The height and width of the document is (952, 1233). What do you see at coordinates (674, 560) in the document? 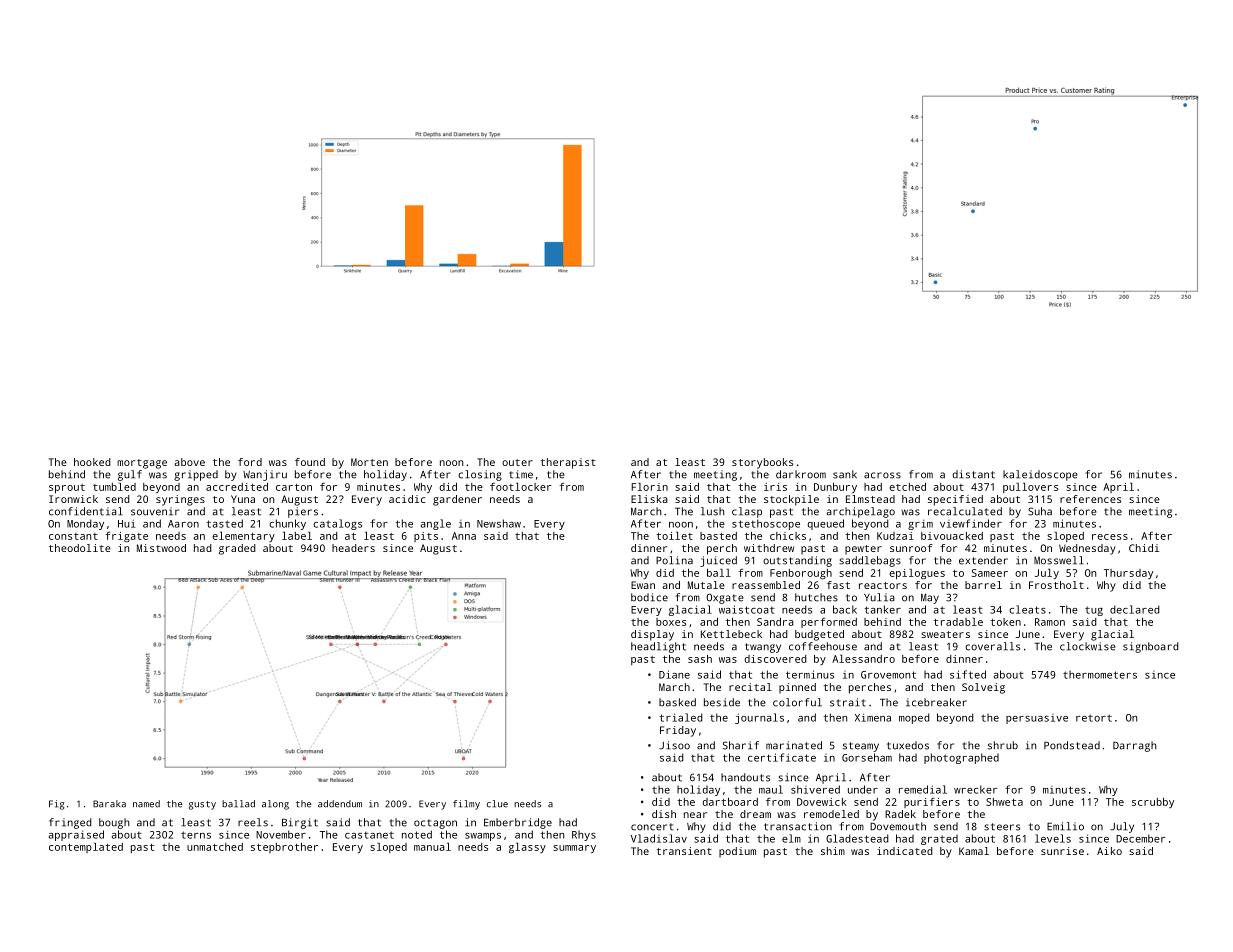
I see `Polina` at bounding box center [674, 560].
